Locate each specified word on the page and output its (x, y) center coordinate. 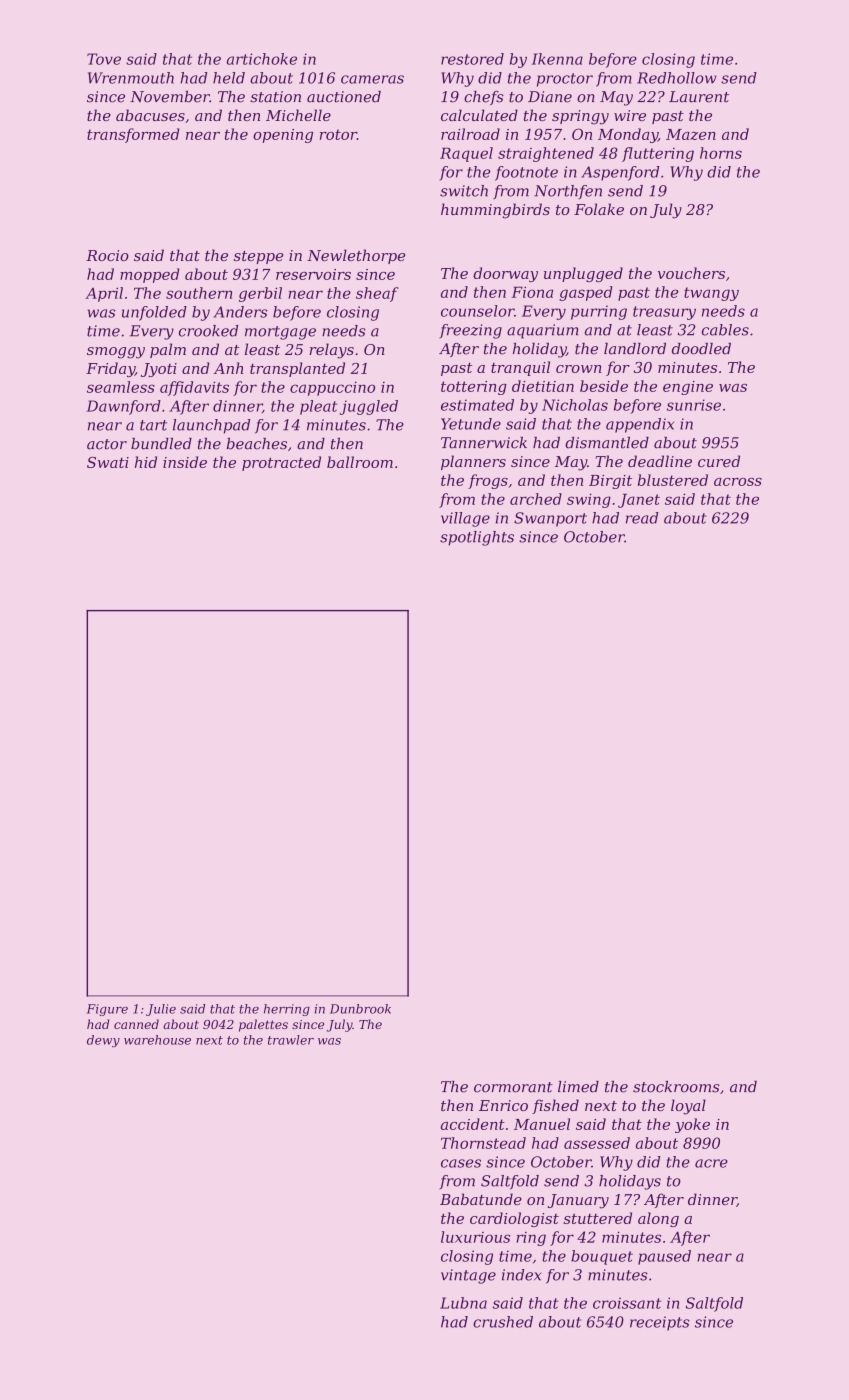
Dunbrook (360, 1009)
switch (464, 191)
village (465, 519)
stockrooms (676, 1087)
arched (536, 499)
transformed (133, 135)
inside (185, 462)
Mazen (691, 134)
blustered (673, 480)
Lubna (463, 1303)
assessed (597, 1143)
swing (589, 500)
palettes (263, 1025)
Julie (161, 1010)
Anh (228, 368)
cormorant (513, 1087)
